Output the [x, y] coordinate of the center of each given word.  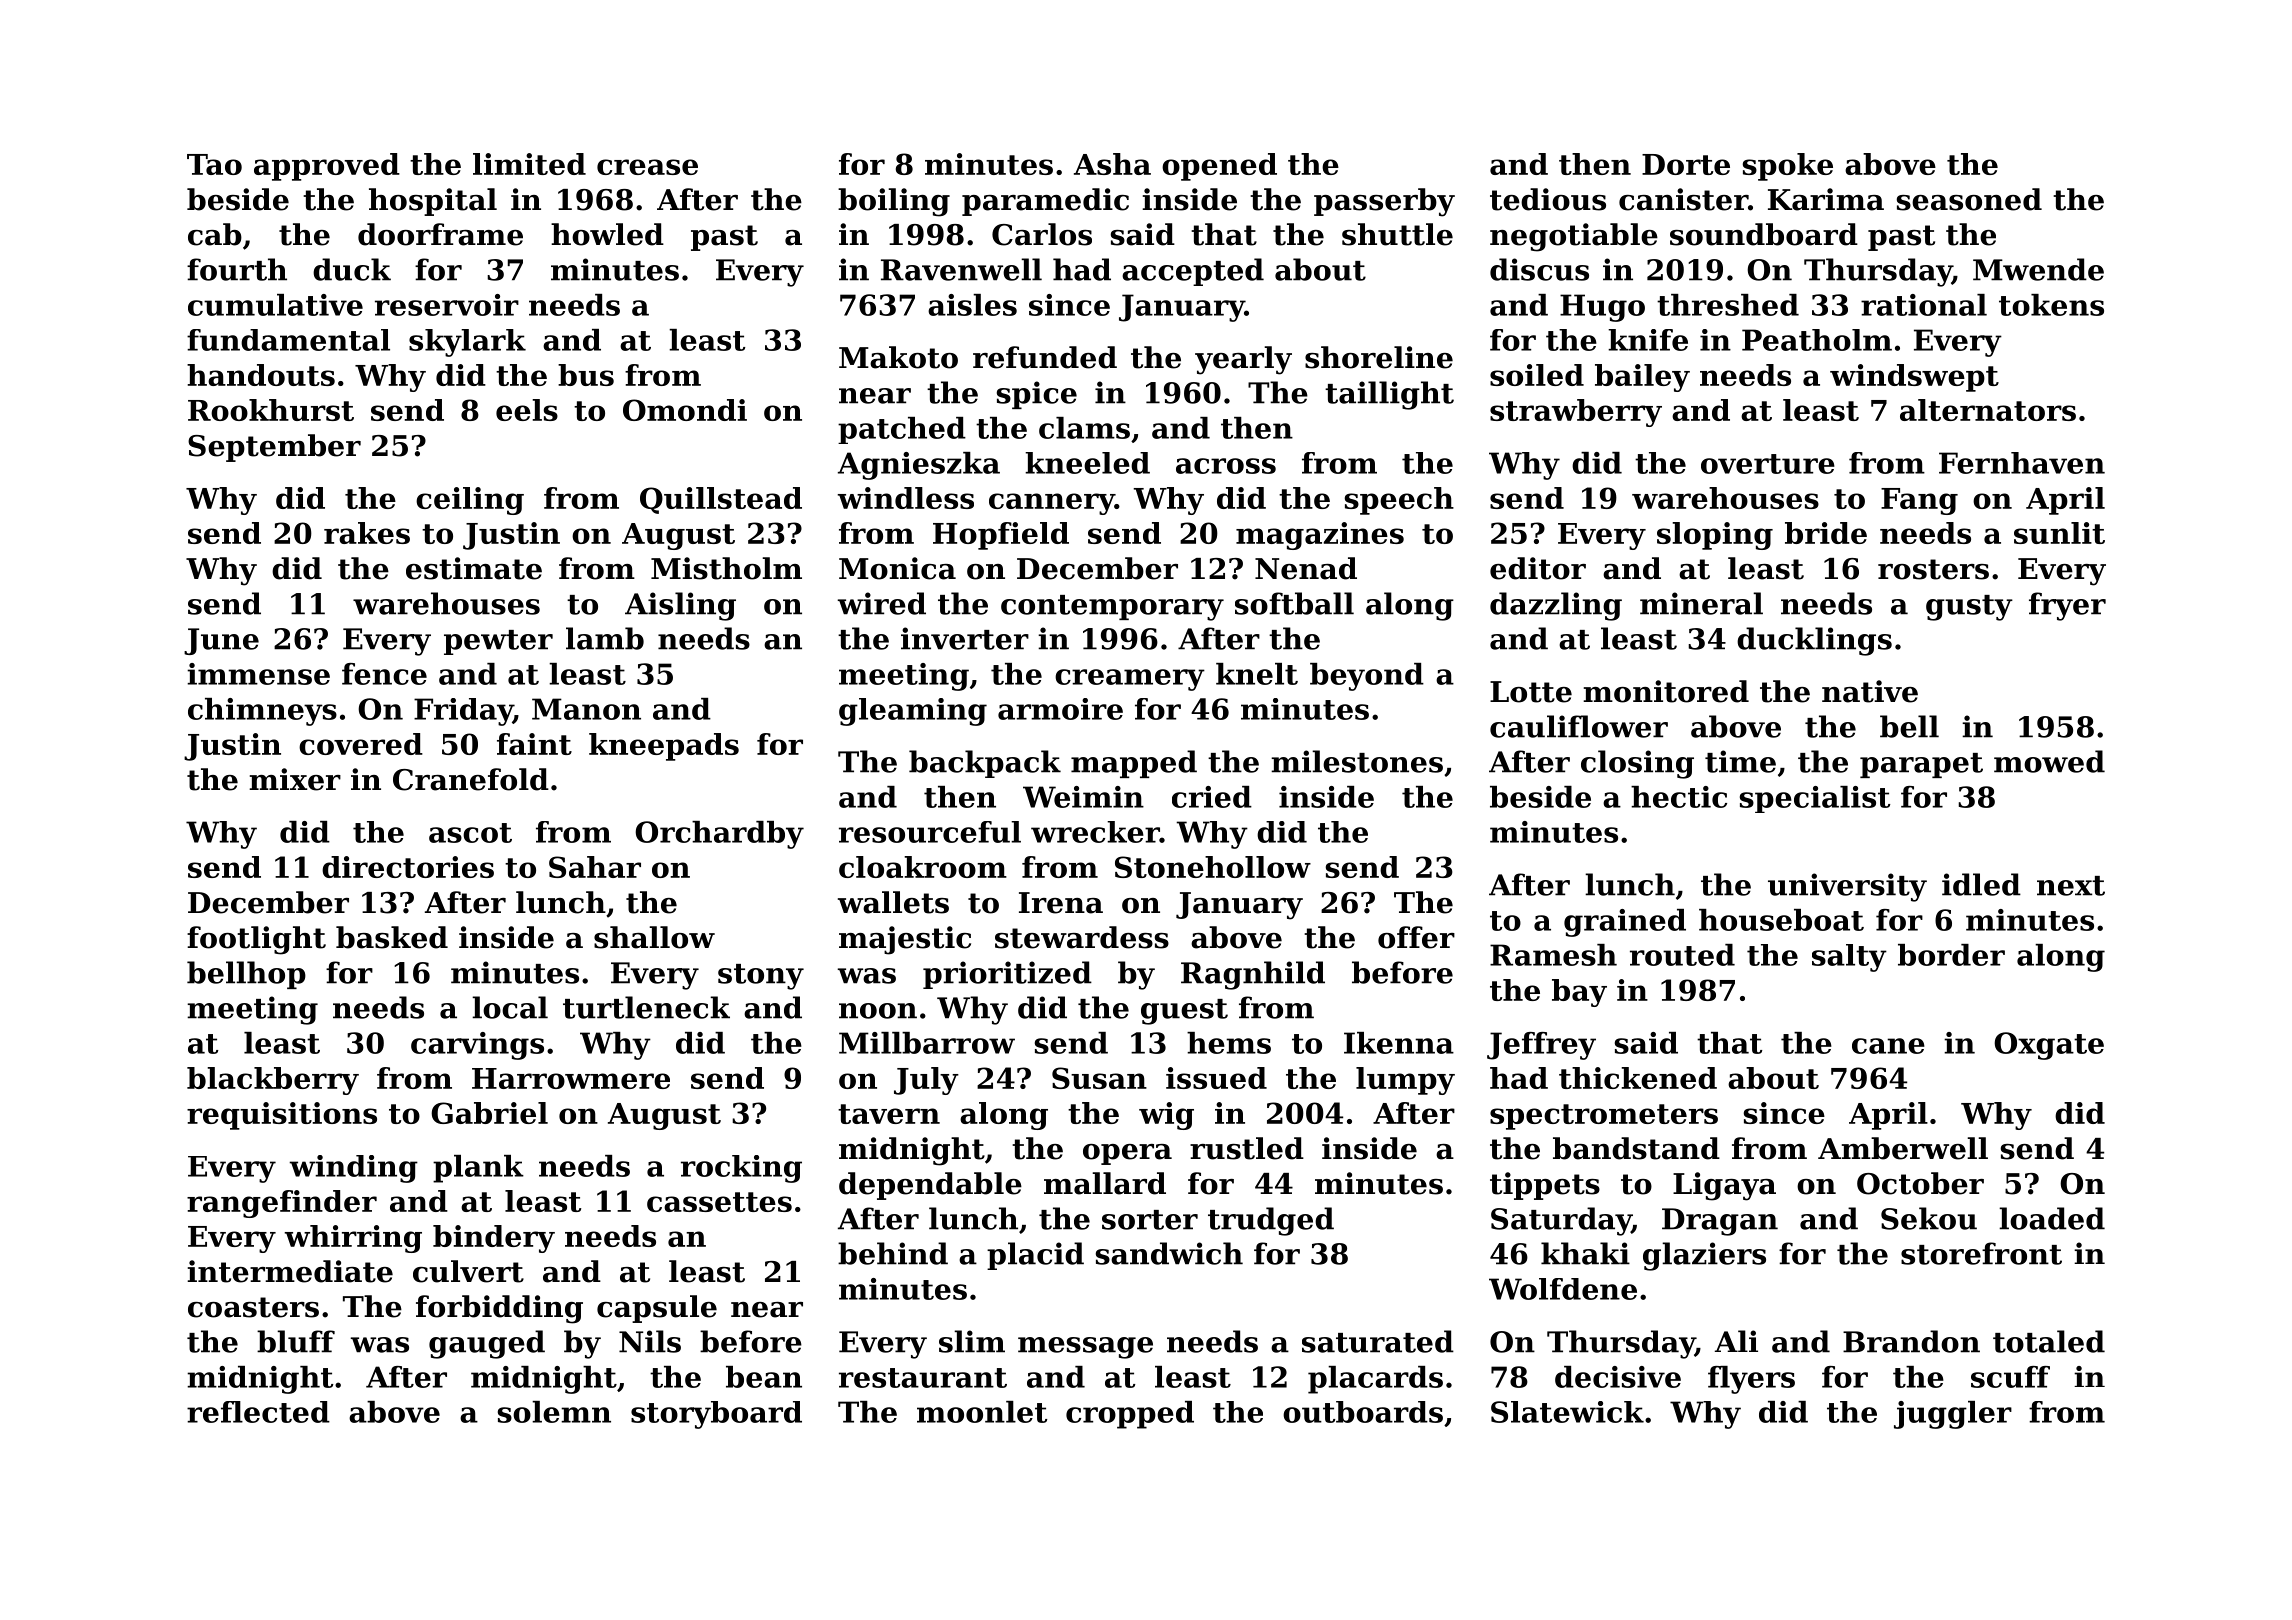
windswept [1914, 378]
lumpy [1405, 1081]
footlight [256, 940]
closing [1637, 764]
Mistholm [726, 568]
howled [607, 234]
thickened [1638, 1078]
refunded [1045, 357]
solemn [554, 1412]
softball [1294, 603]
